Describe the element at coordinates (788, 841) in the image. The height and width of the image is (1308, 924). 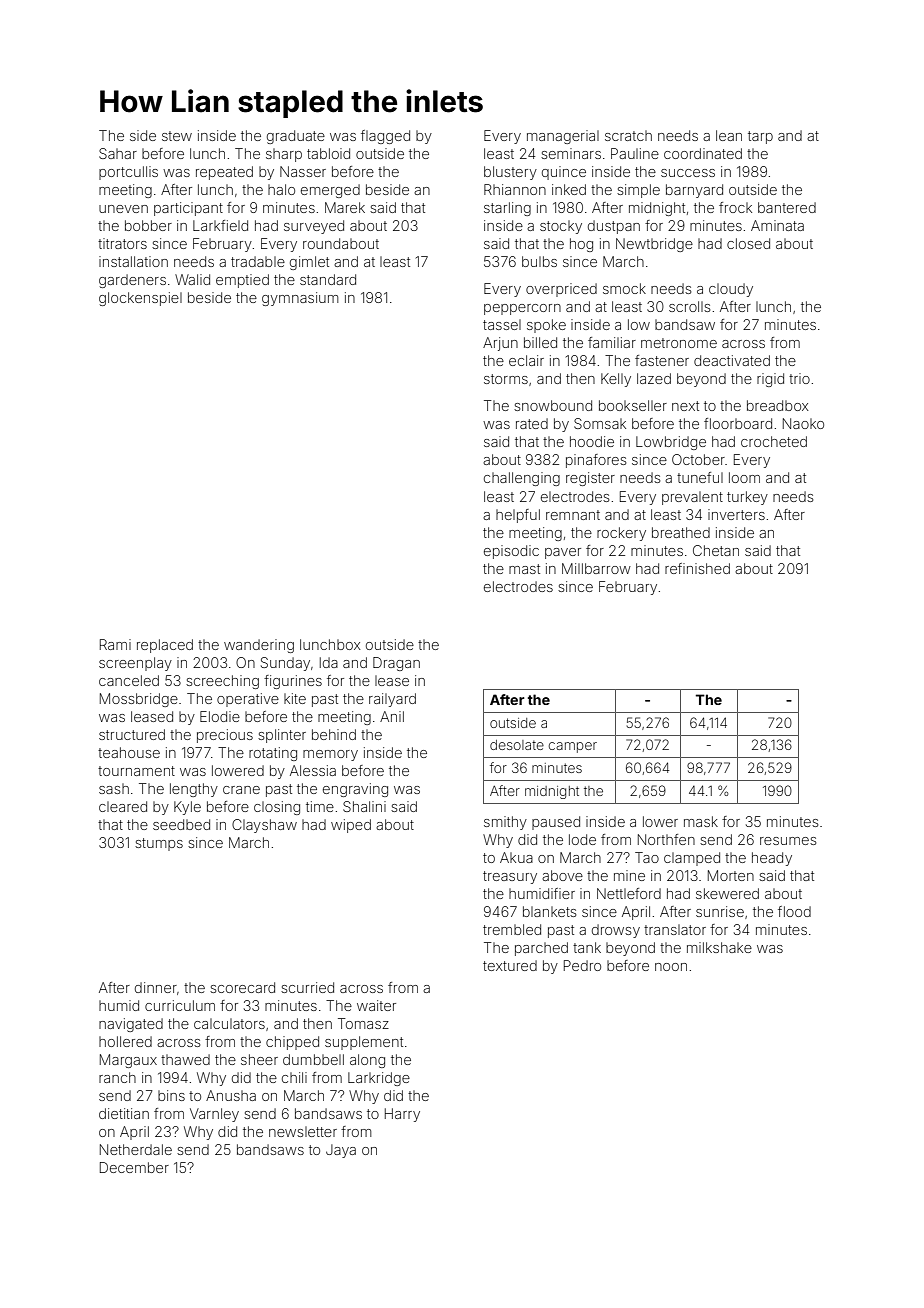
I see `resumes` at that location.
